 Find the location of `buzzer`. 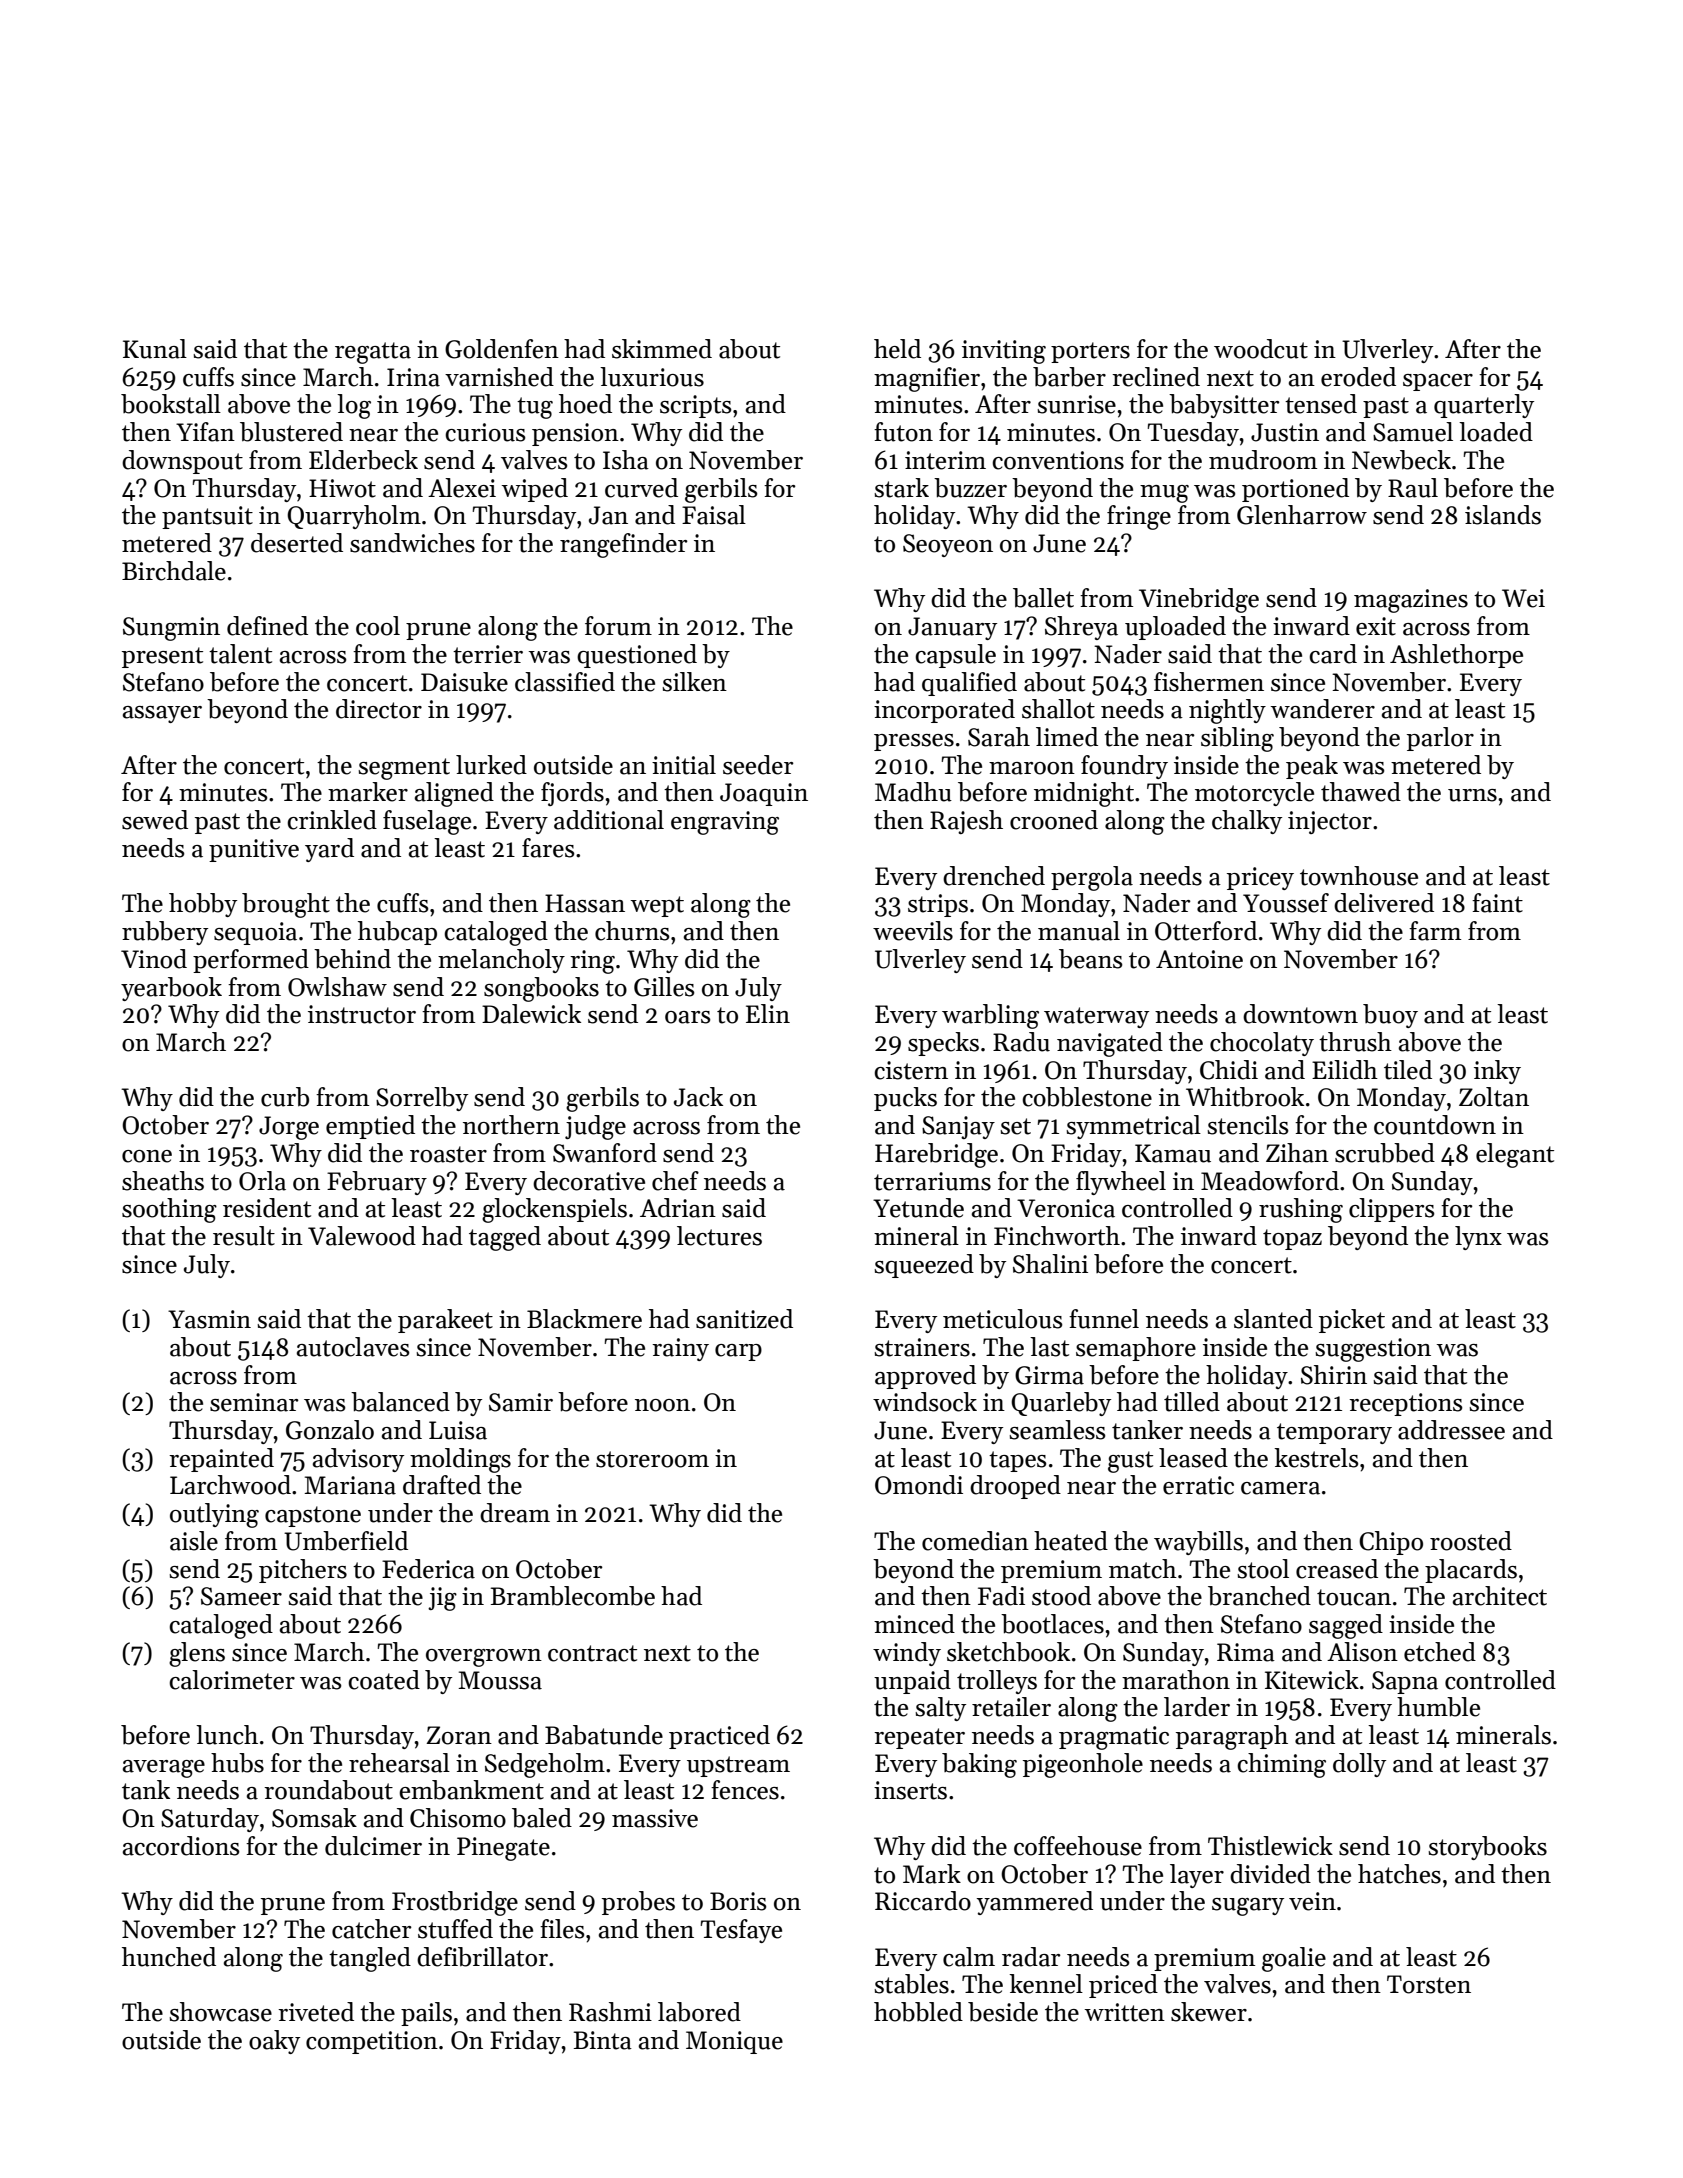

buzzer is located at coordinates (970, 488).
